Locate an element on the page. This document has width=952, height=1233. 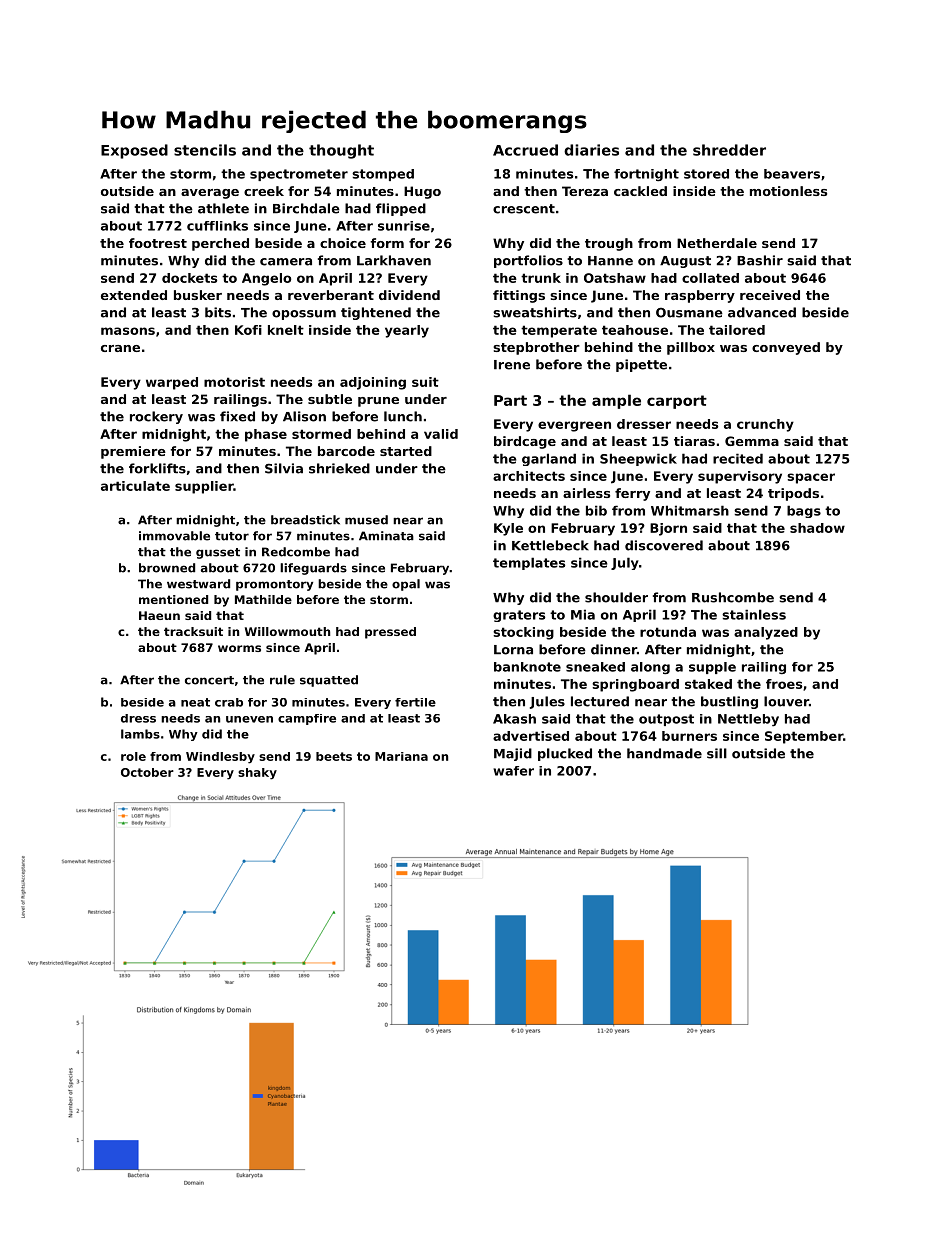
valid is located at coordinates (441, 434).
